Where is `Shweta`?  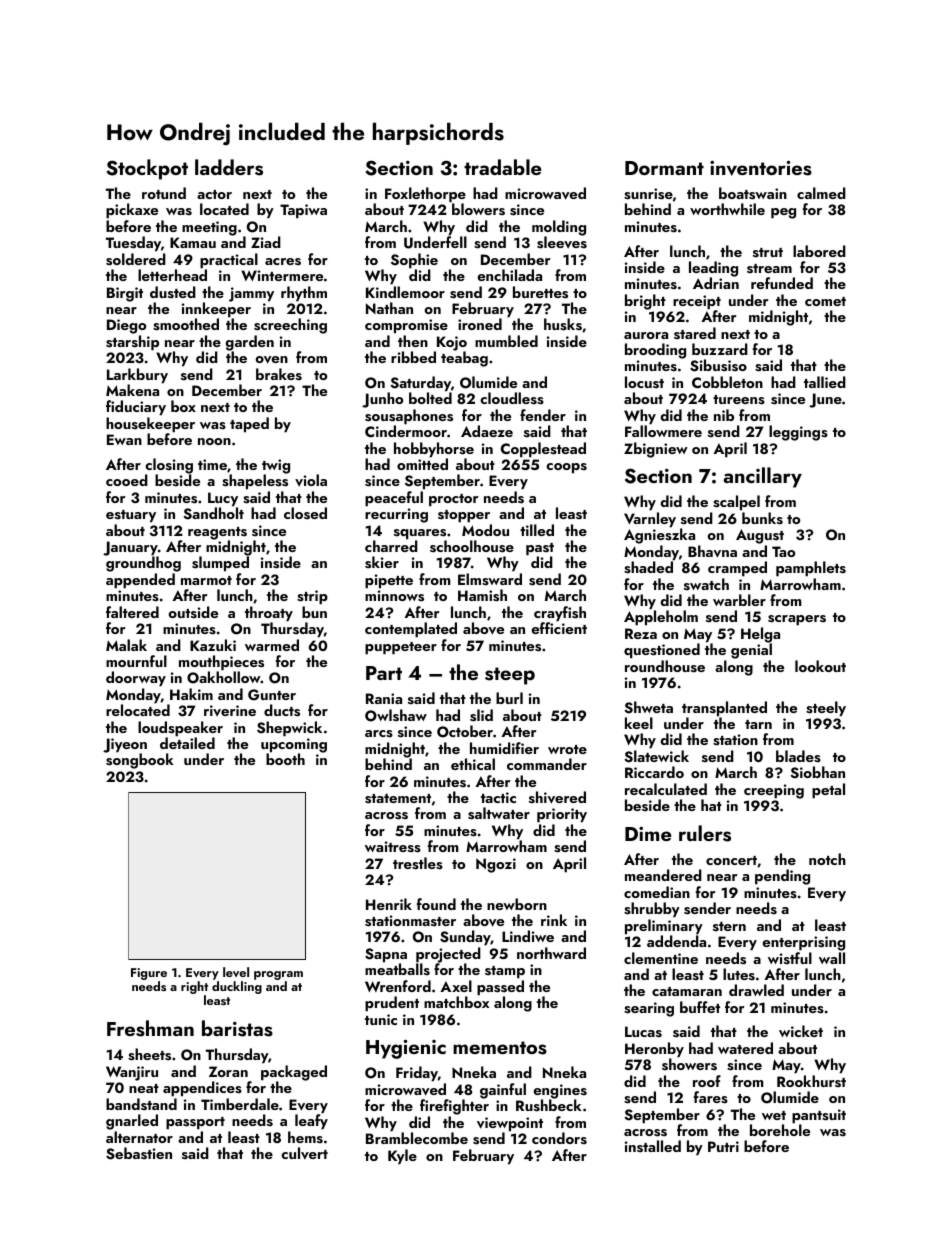 Shweta is located at coordinates (649, 707).
